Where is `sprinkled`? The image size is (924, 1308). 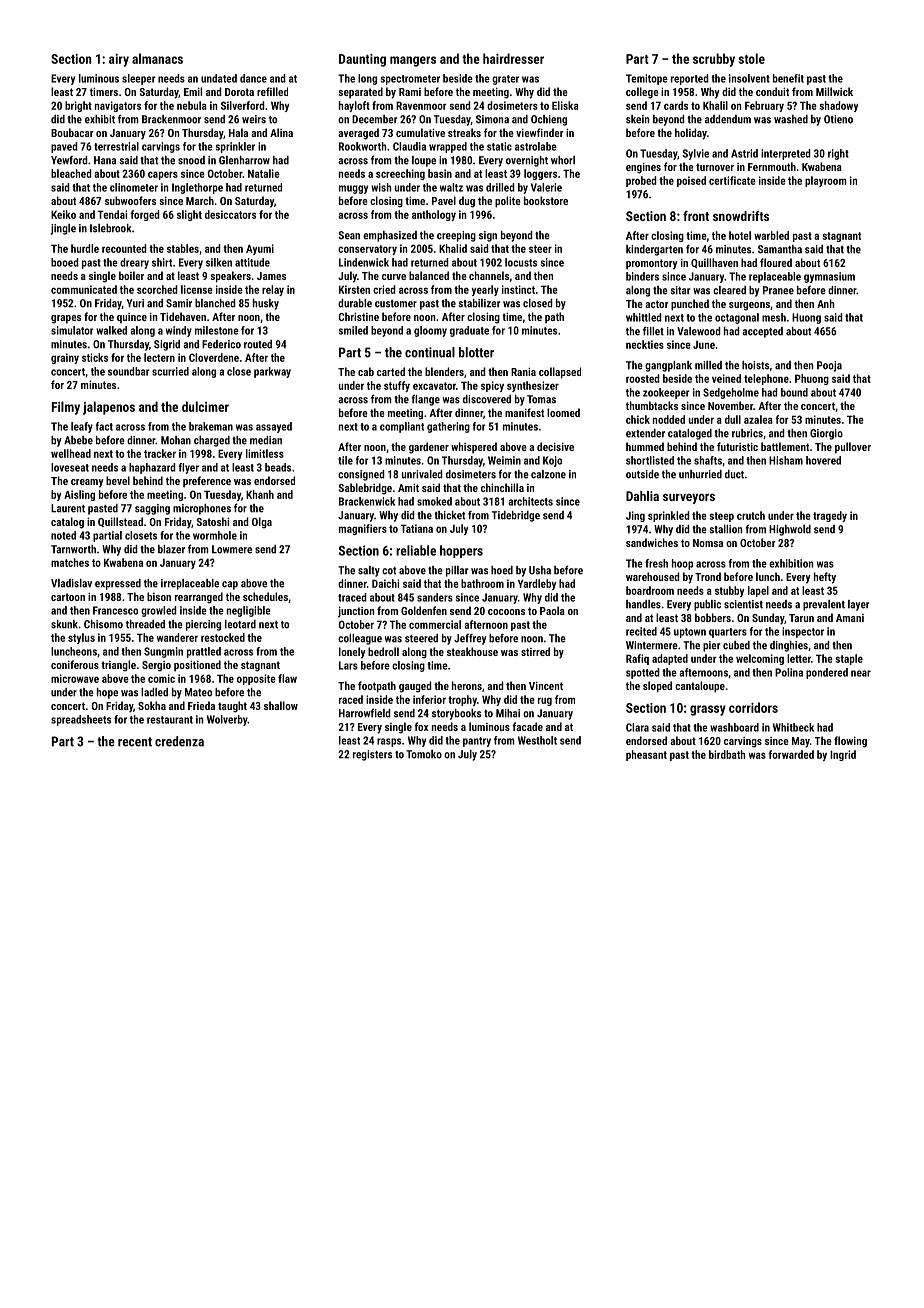
sprinkled is located at coordinates (669, 516).
